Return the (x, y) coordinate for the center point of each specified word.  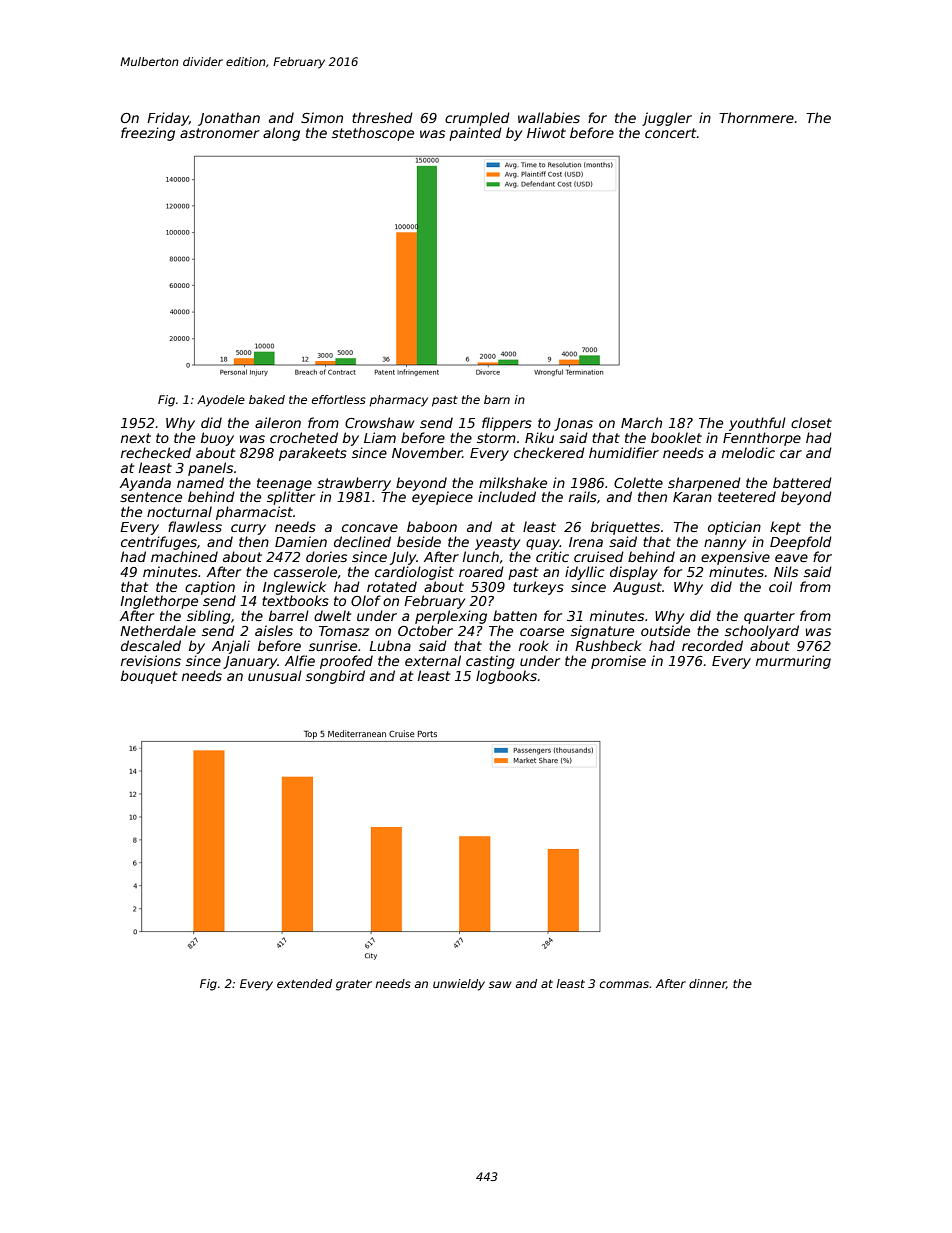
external (433, 660)
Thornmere (756, 117)
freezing (148, 134)
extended (304, 983)
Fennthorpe (762, 439)
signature (602, 632)
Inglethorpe (159, 602)
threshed (382, 117)
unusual (275, 675)
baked (267, 399)
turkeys (538, 588)
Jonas (573, 424)
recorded (712, 645)
